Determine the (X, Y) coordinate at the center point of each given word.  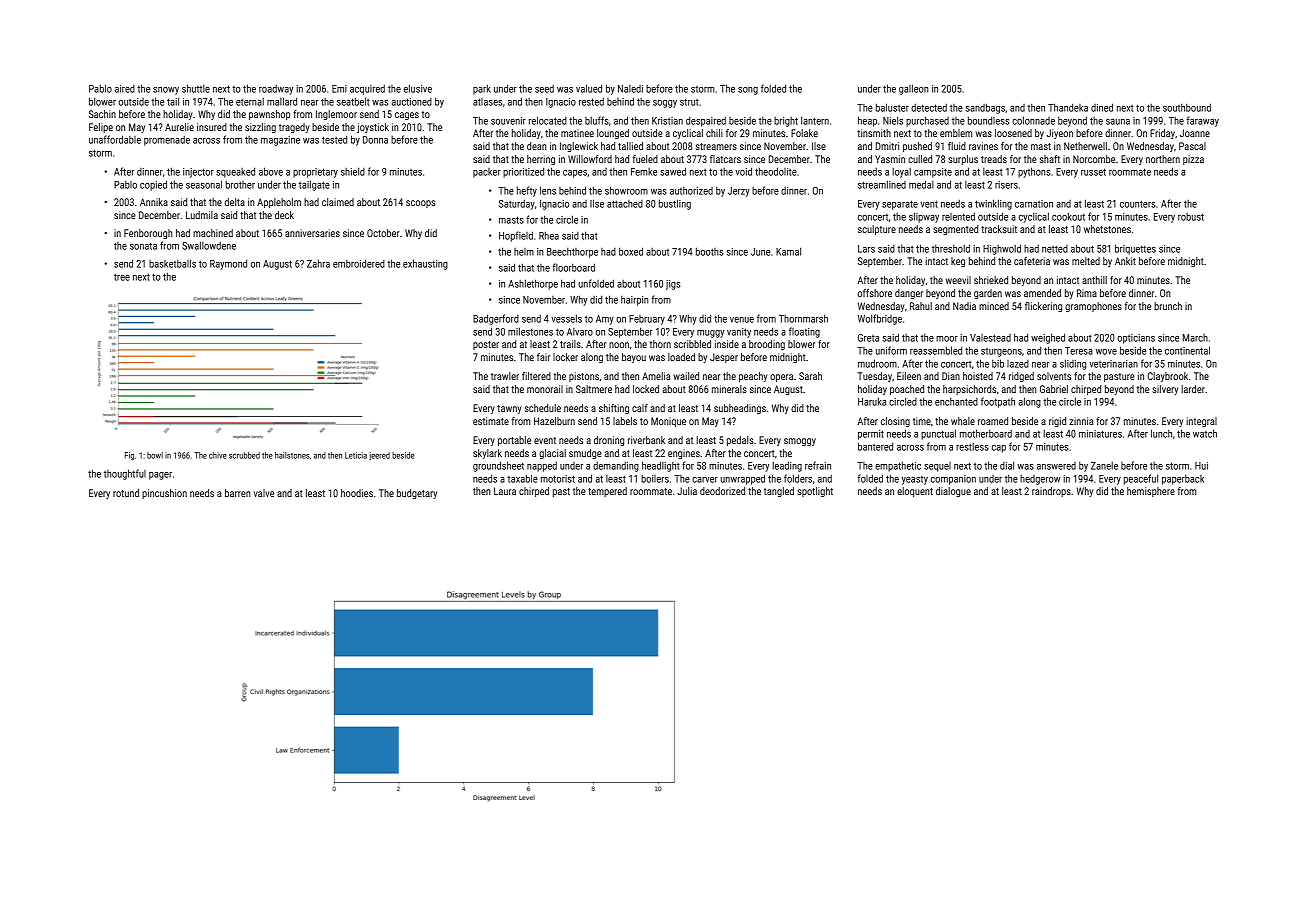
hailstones (292, 455)
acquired (367, 90)
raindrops (1051, 492)
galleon (913, 89)
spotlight (815, 492)
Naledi (630, 89)
